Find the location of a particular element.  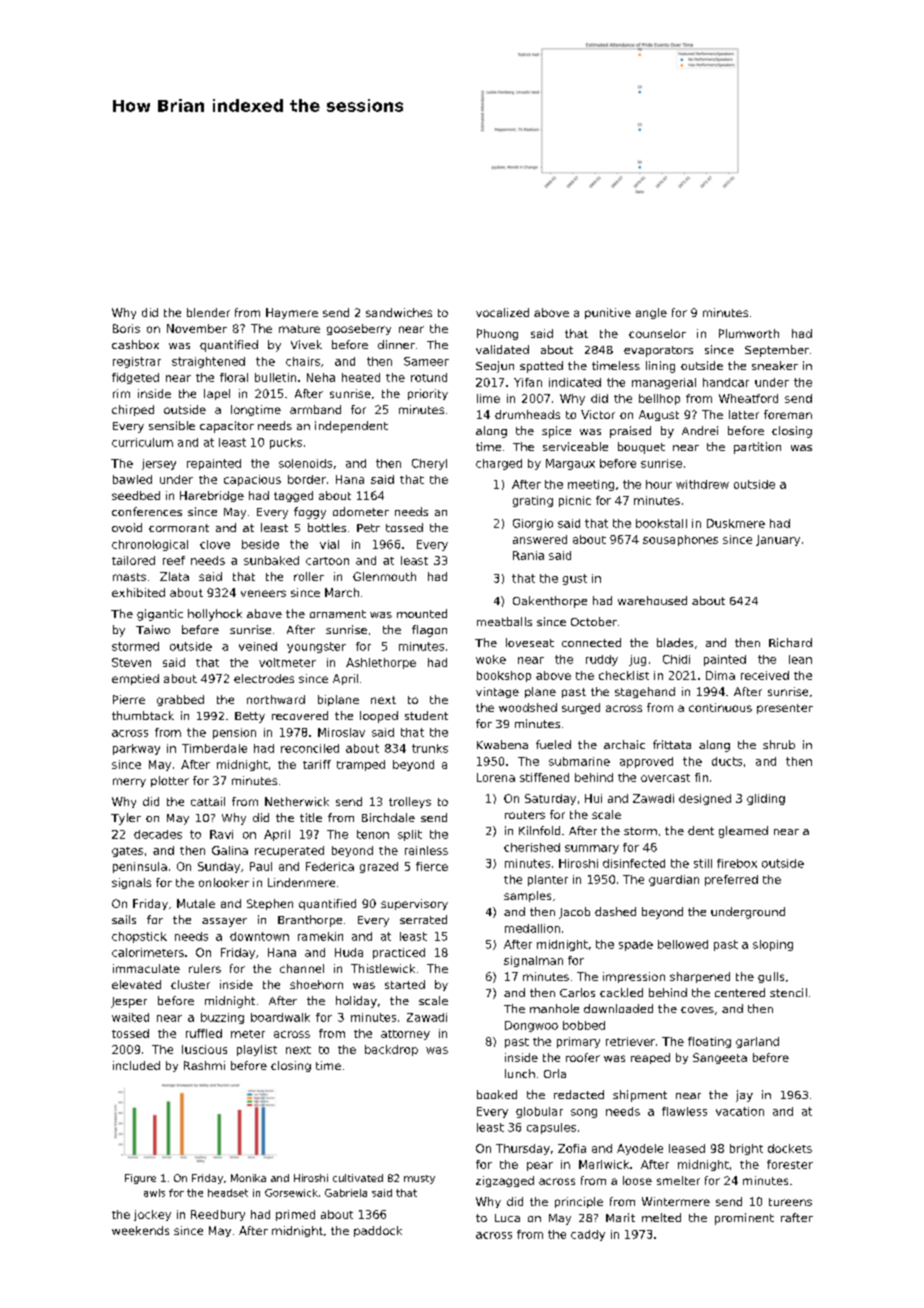

included is located at coordinates (136, 1065).
